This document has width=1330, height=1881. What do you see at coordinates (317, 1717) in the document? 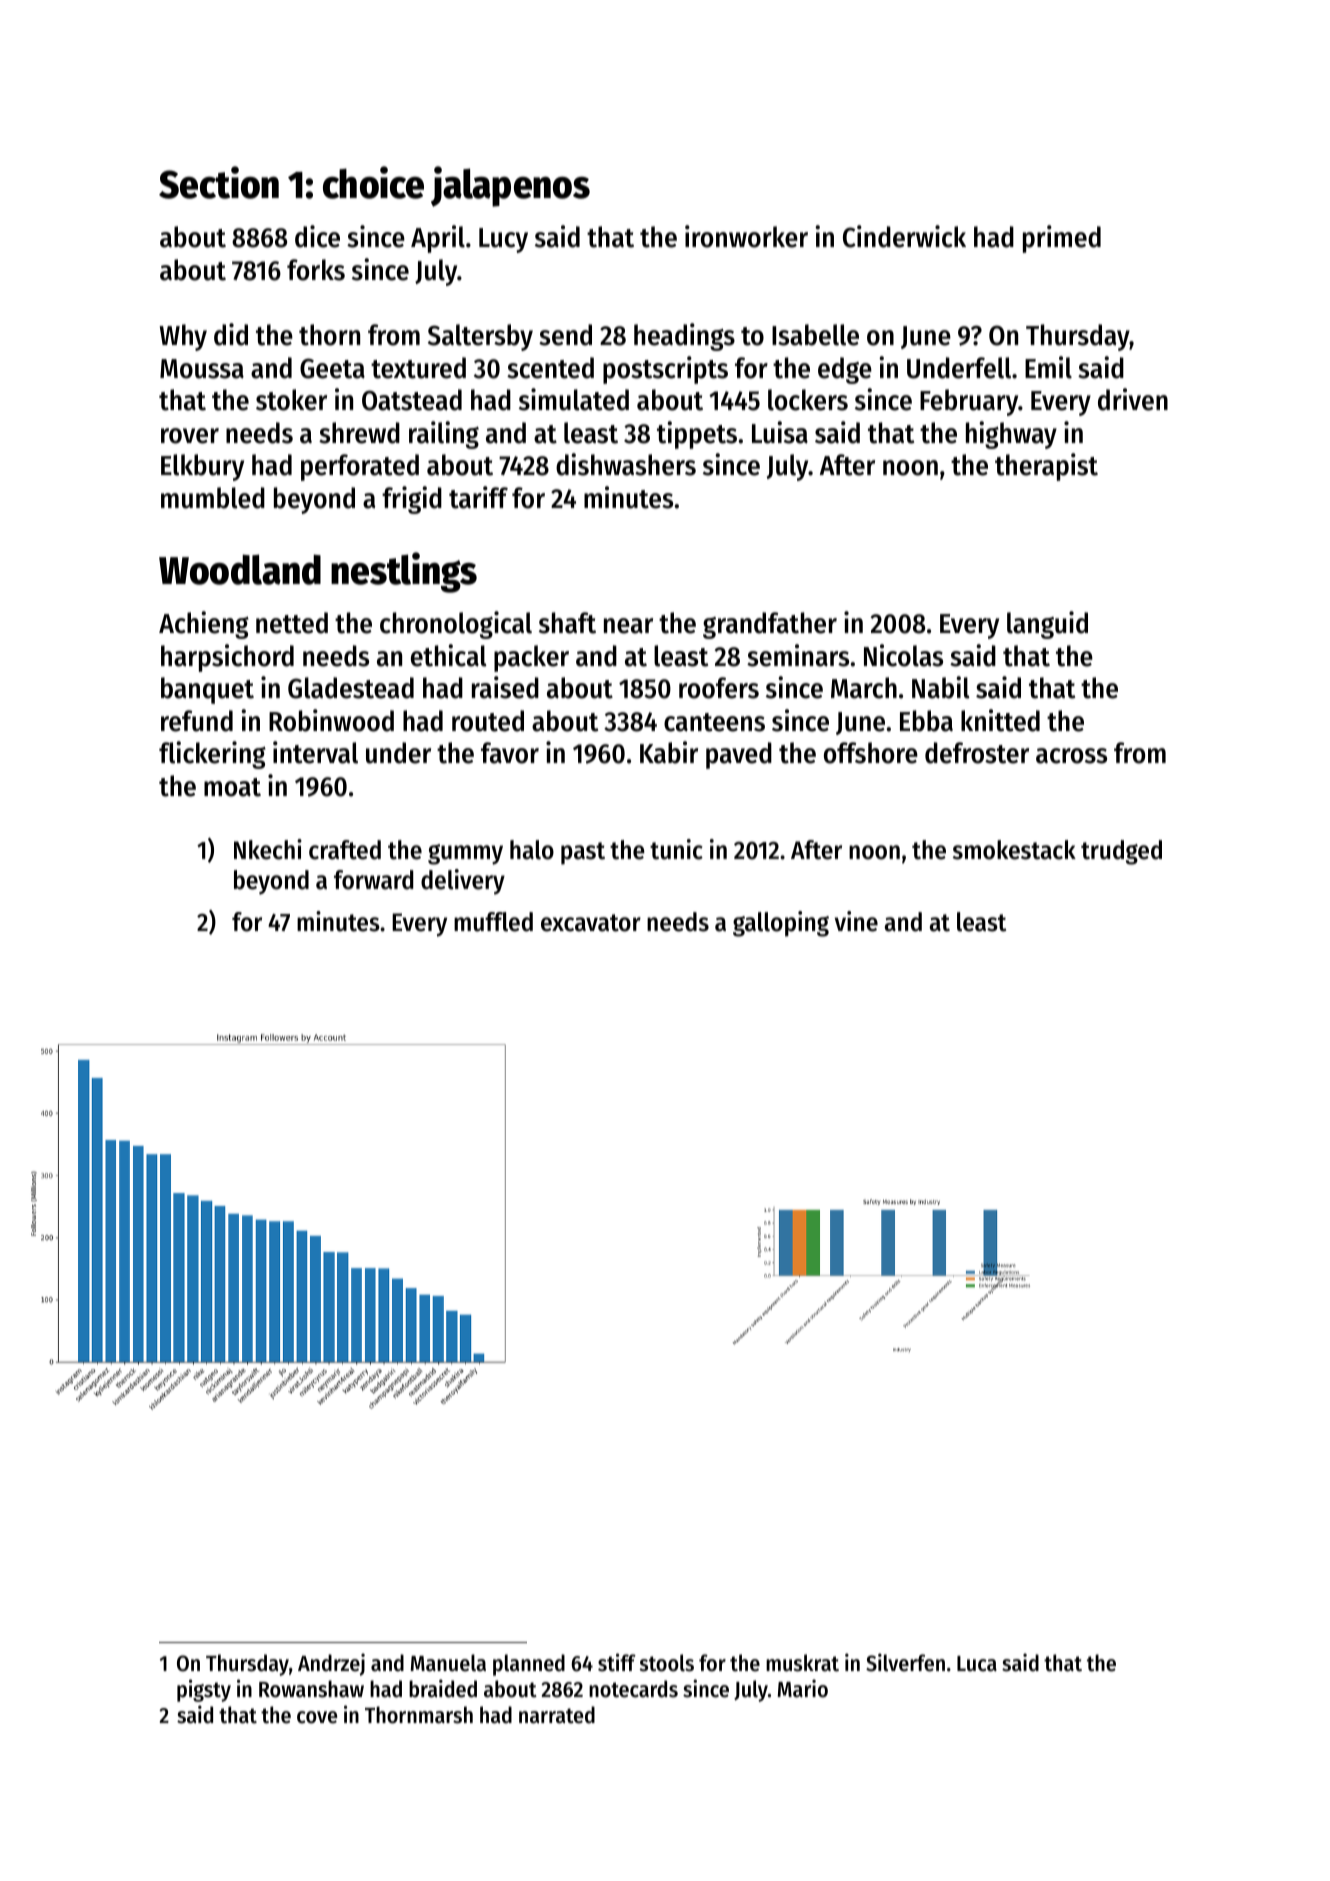
I see `cove` at bounding box center [317, 1717].
